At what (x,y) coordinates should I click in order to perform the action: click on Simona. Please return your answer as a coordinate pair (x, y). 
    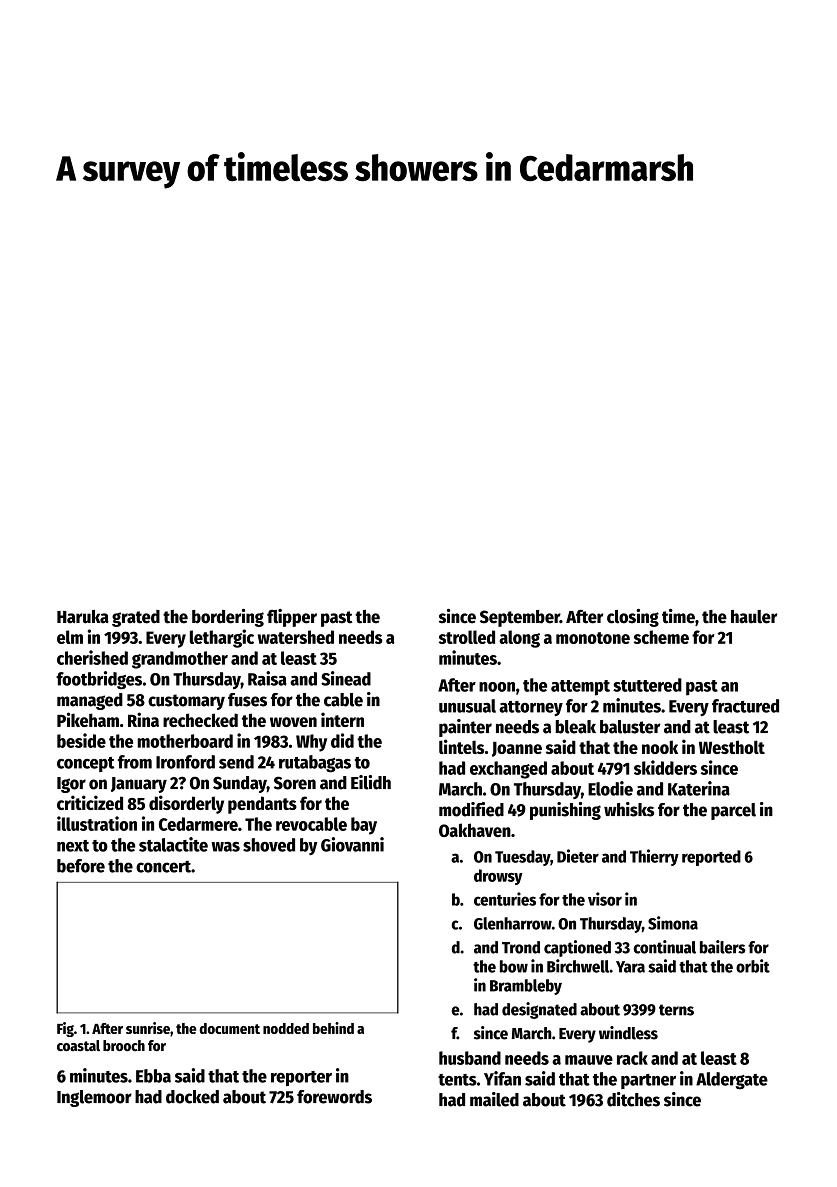
    Looking at the image, I should click on (673, 923).
